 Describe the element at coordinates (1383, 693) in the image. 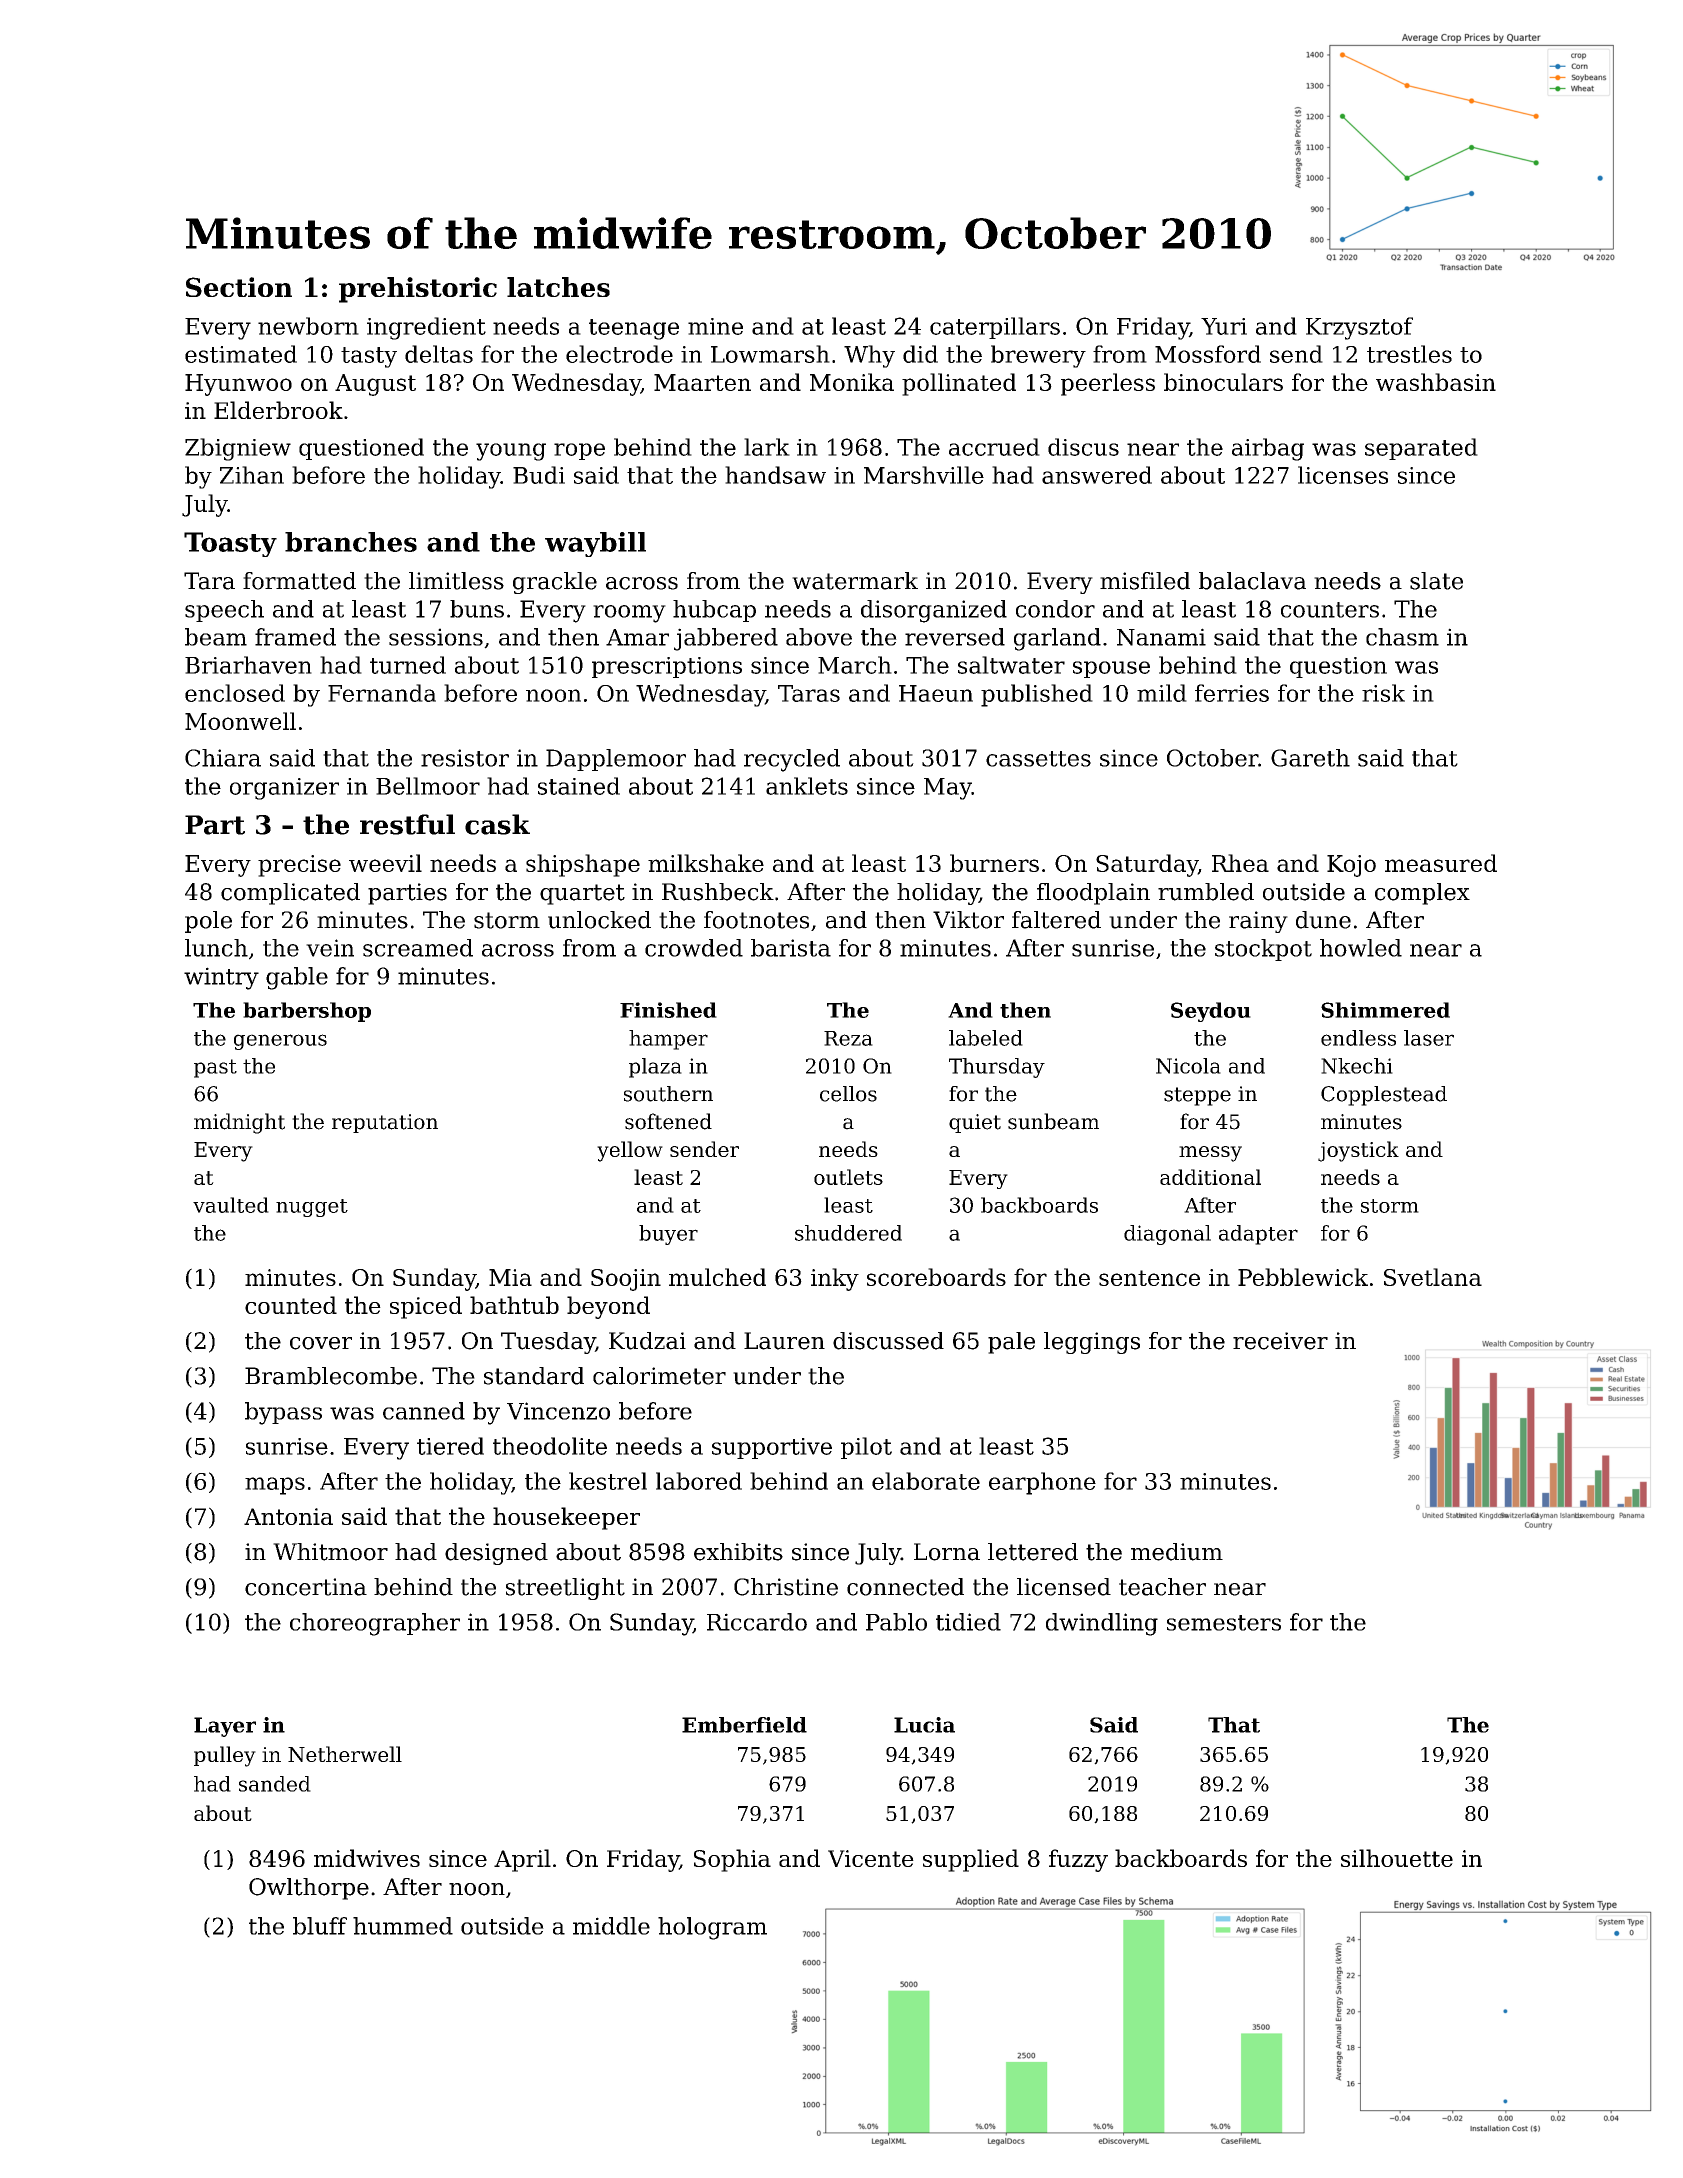

I see `risk` at that location.
